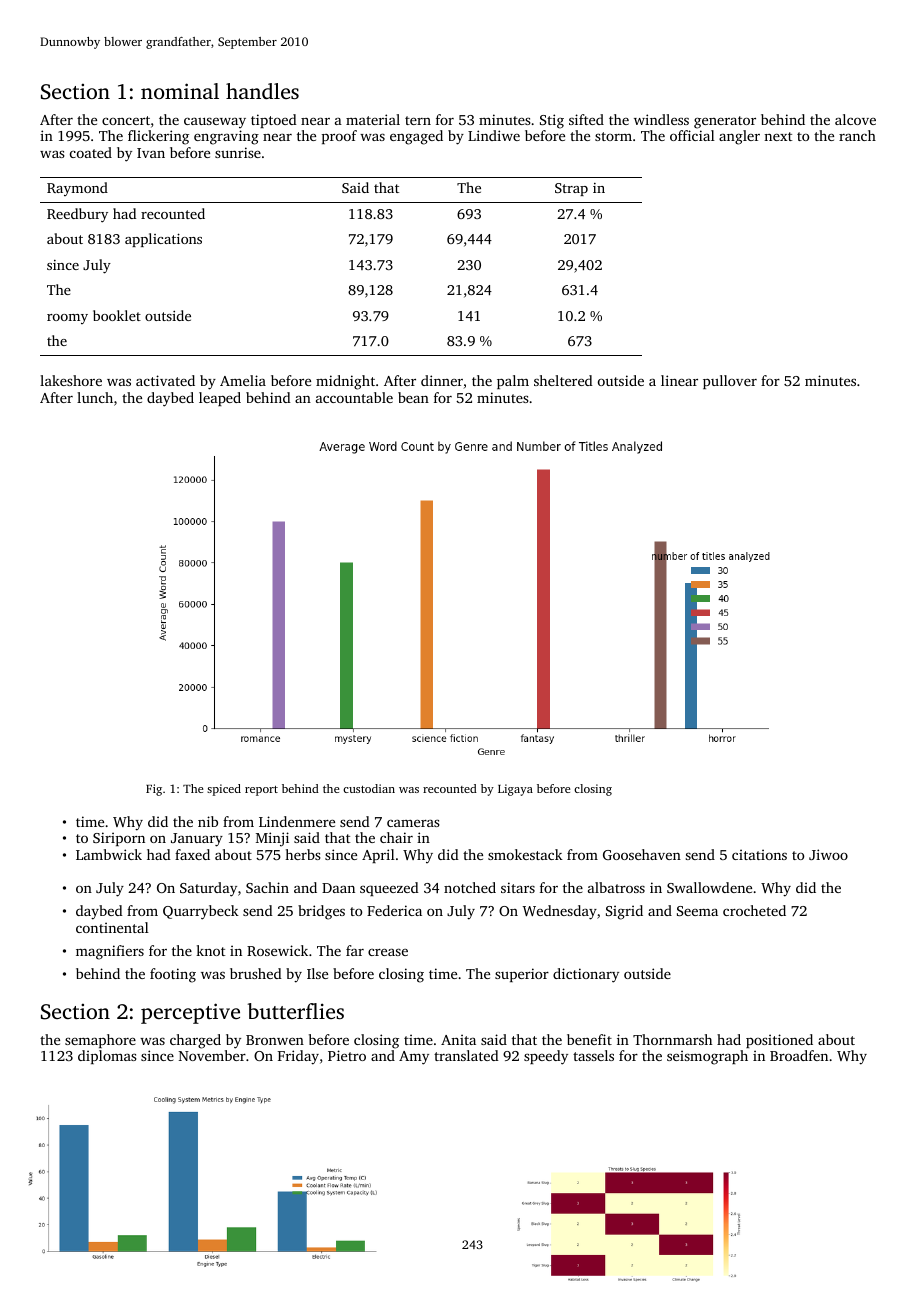 This screenshot has width=924, height=1308. I want to click on nominal, so click(180, 91).
